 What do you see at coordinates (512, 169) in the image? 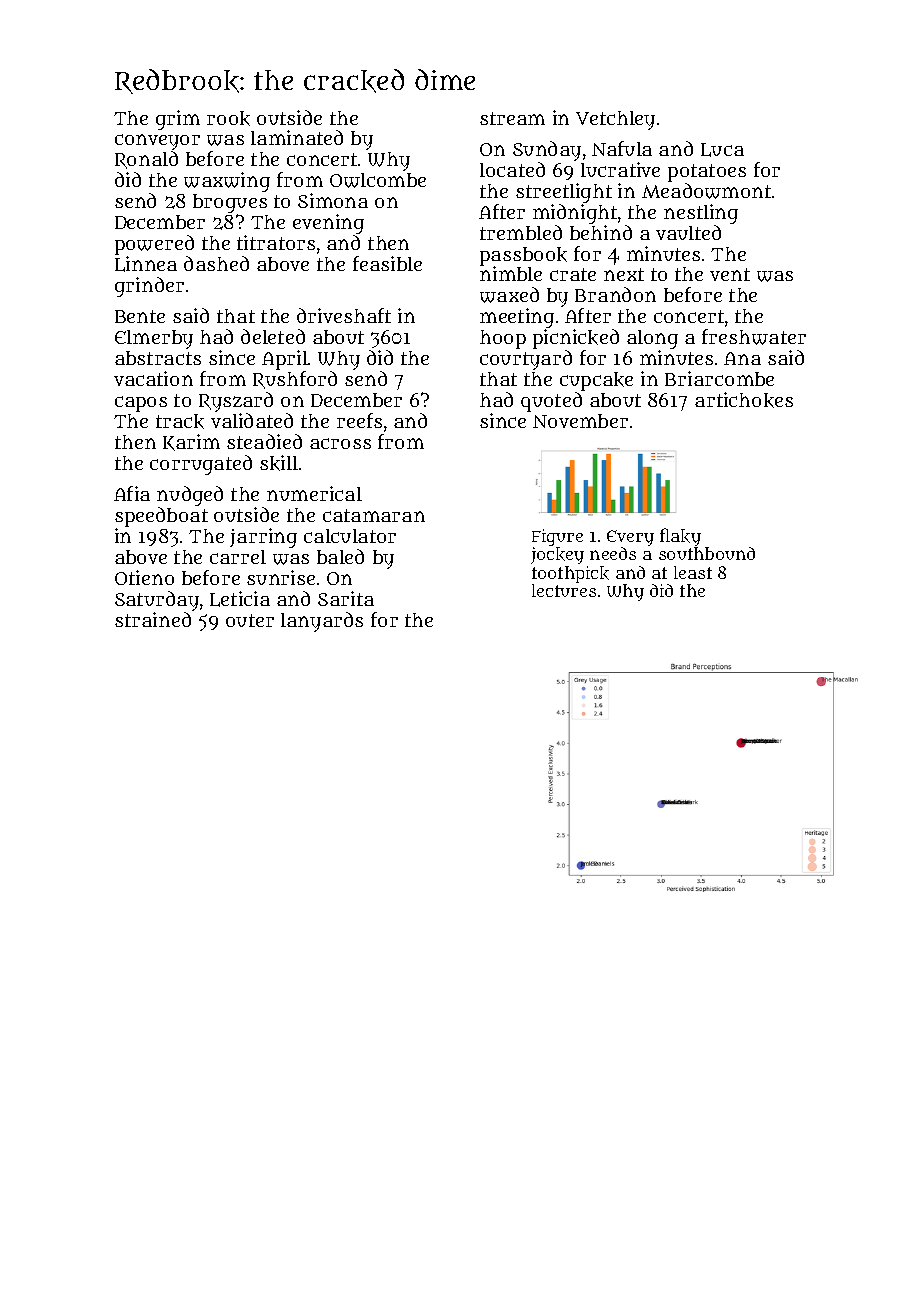
I see `located` at bounding box center [512, 169].
